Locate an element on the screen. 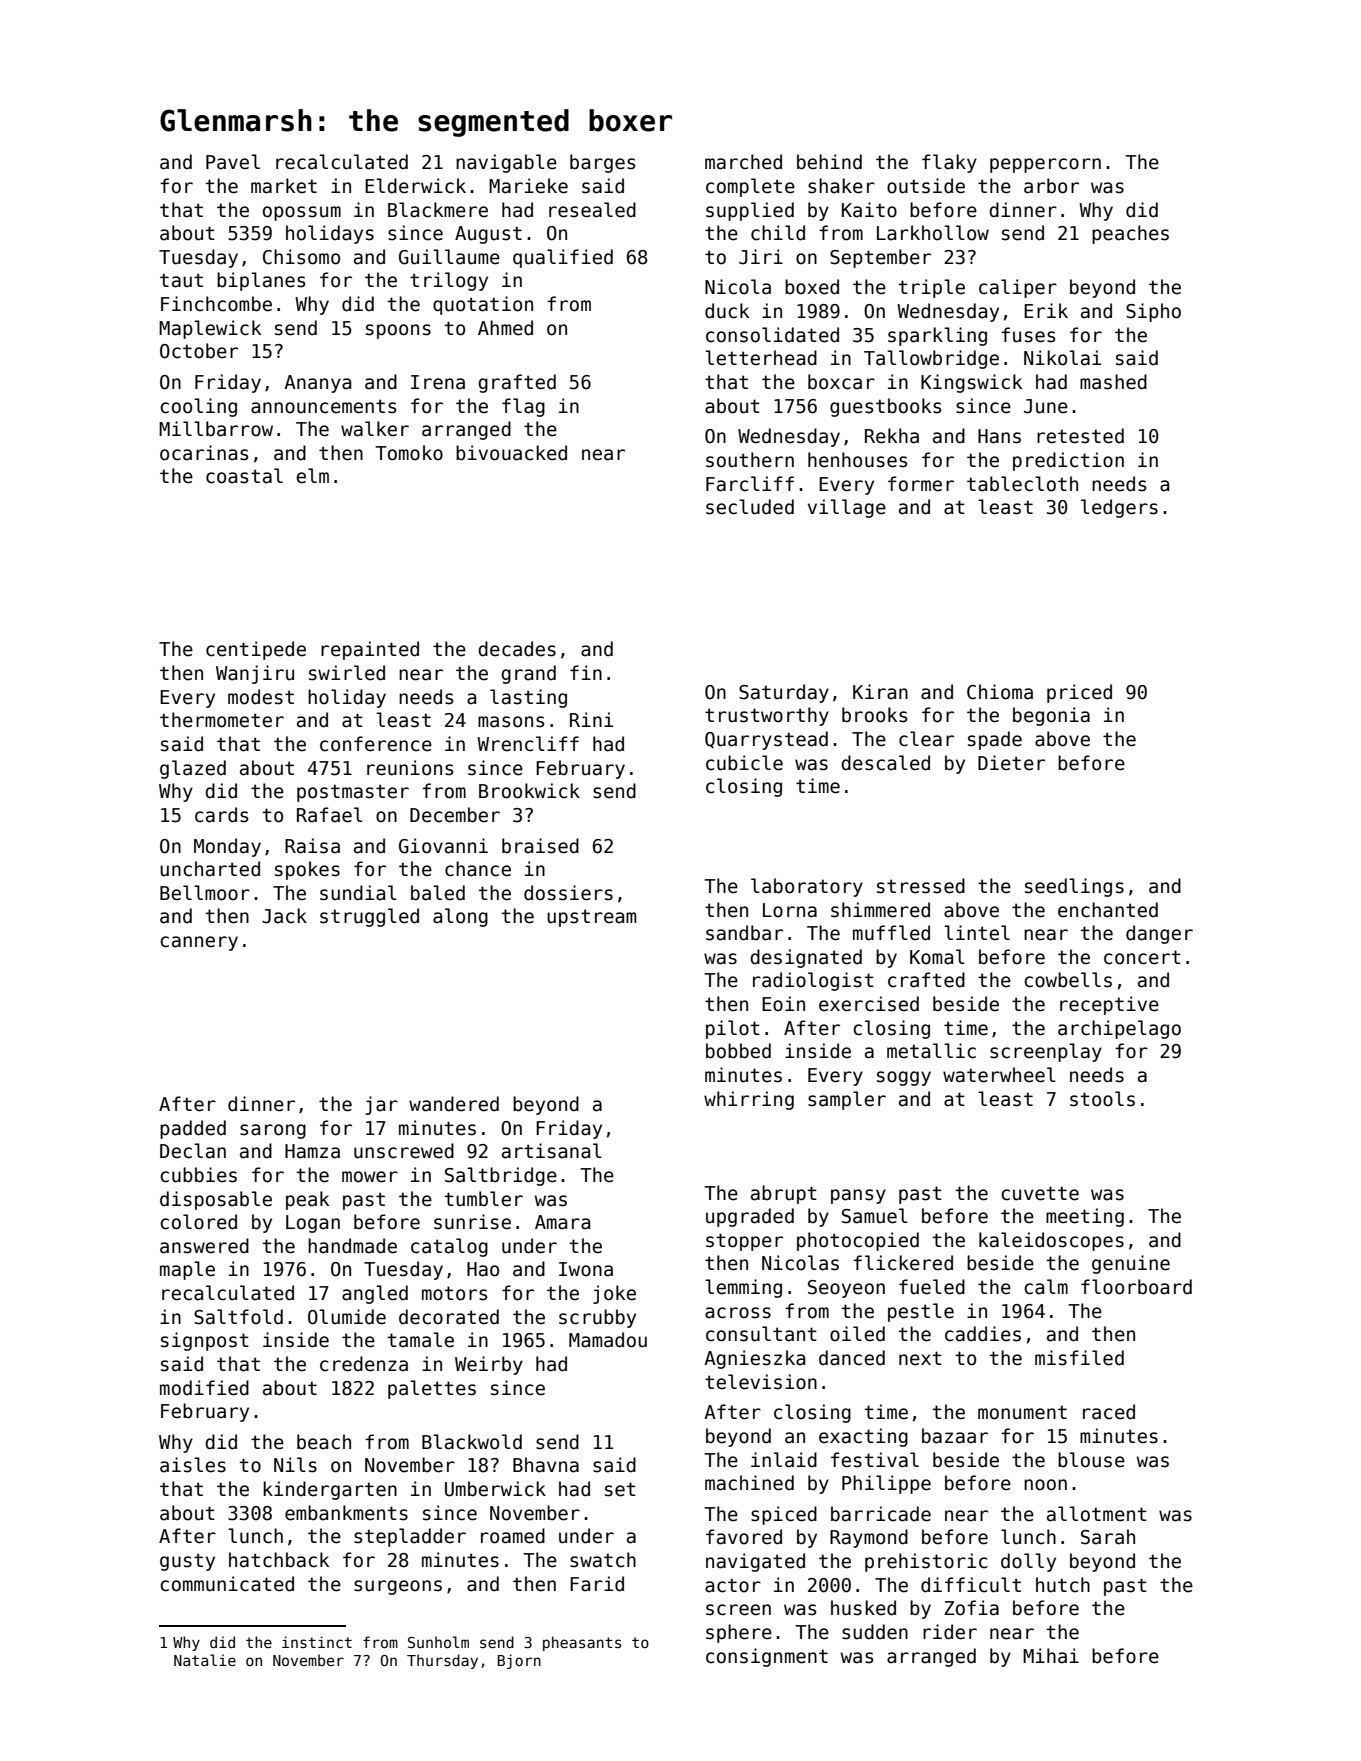  caddies is located at coordinates (983, 1334).
